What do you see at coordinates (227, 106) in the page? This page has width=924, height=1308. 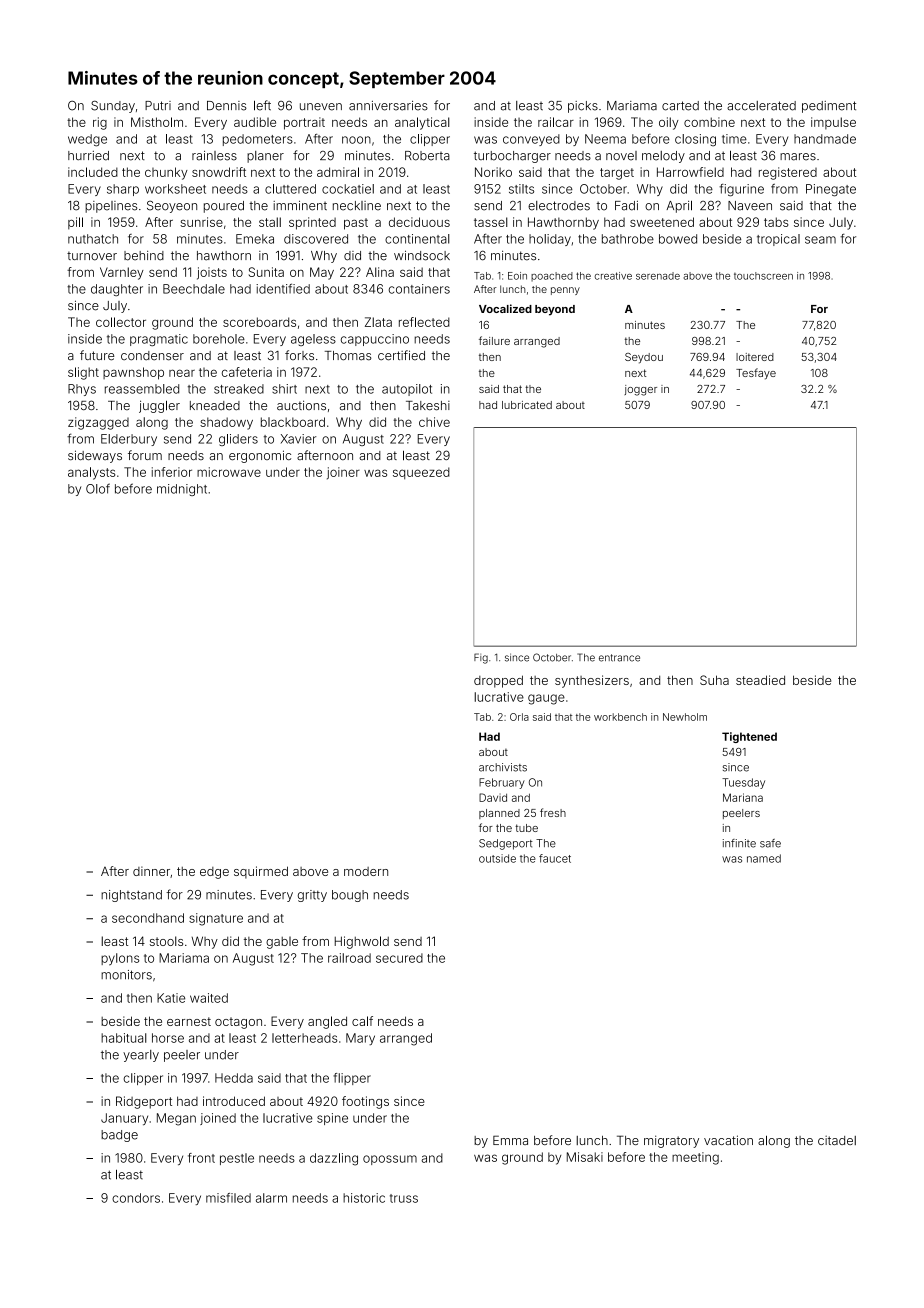 I see `Dennis` at bounding box center [227, 106].
